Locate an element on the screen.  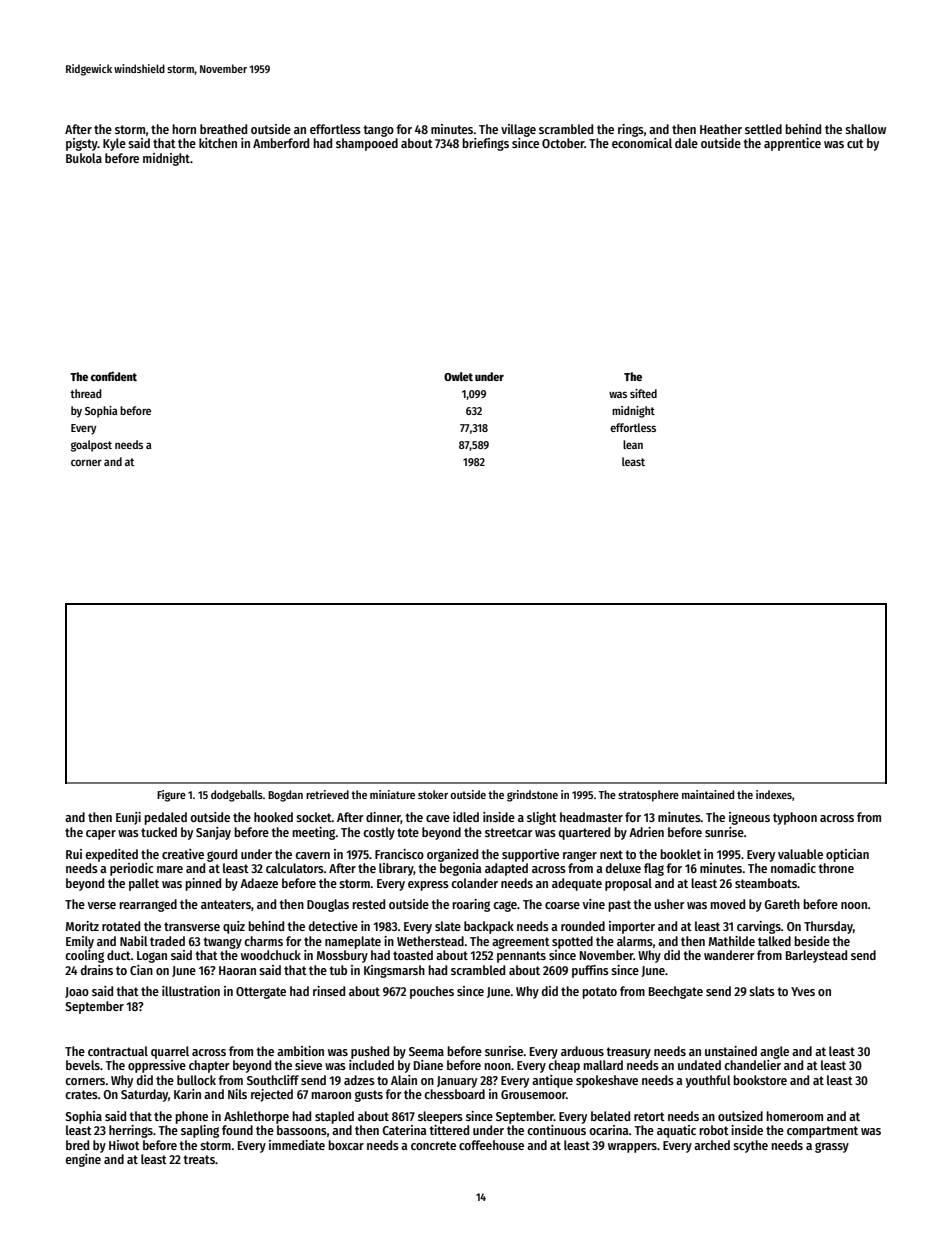
Heather is located at coordinates (721, 129).
